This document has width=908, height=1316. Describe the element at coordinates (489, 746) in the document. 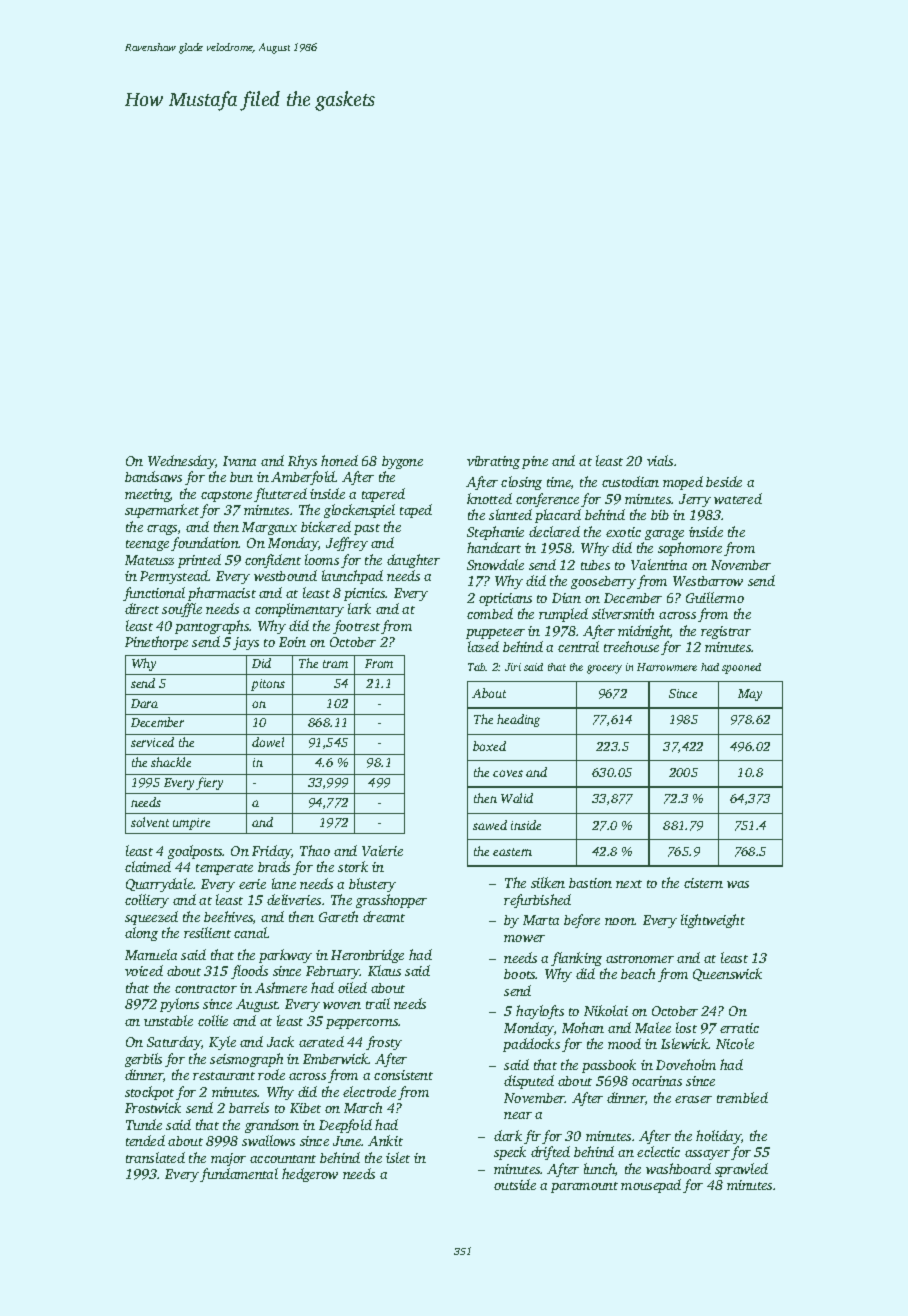

I see `boxed` at that location.
